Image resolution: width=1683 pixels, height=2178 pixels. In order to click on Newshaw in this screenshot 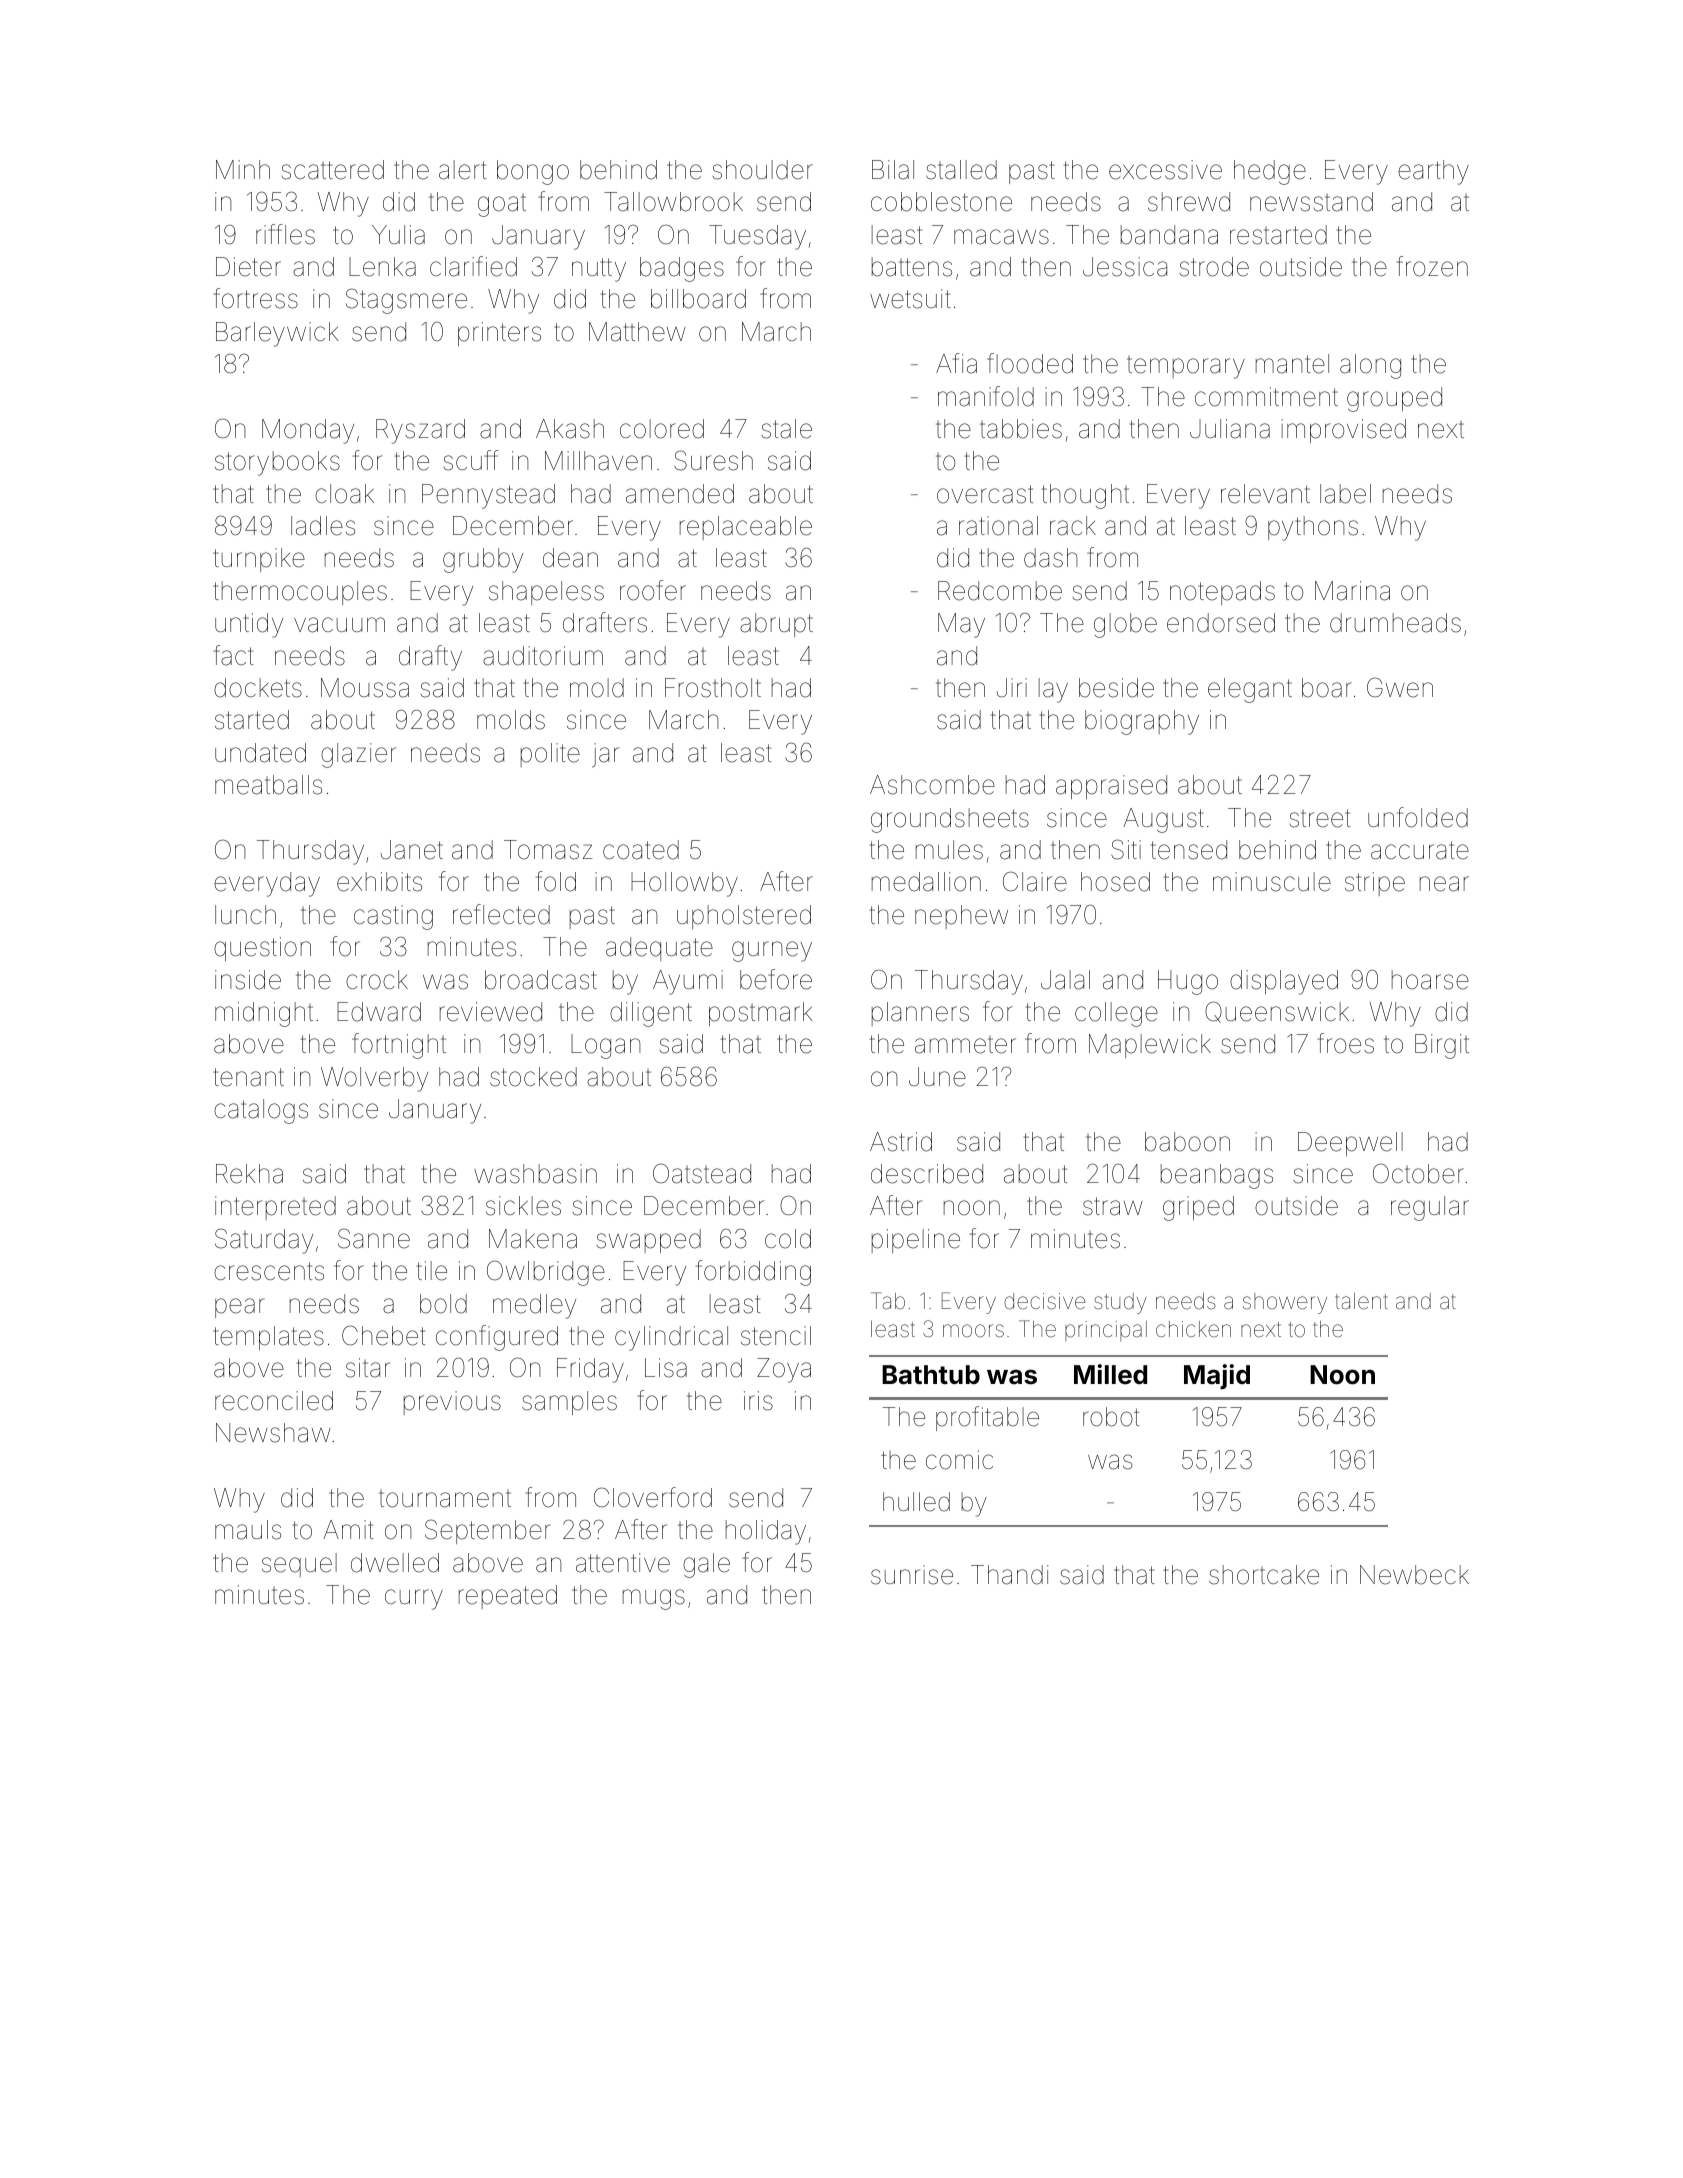, I will do `click(273, 1433)`.
